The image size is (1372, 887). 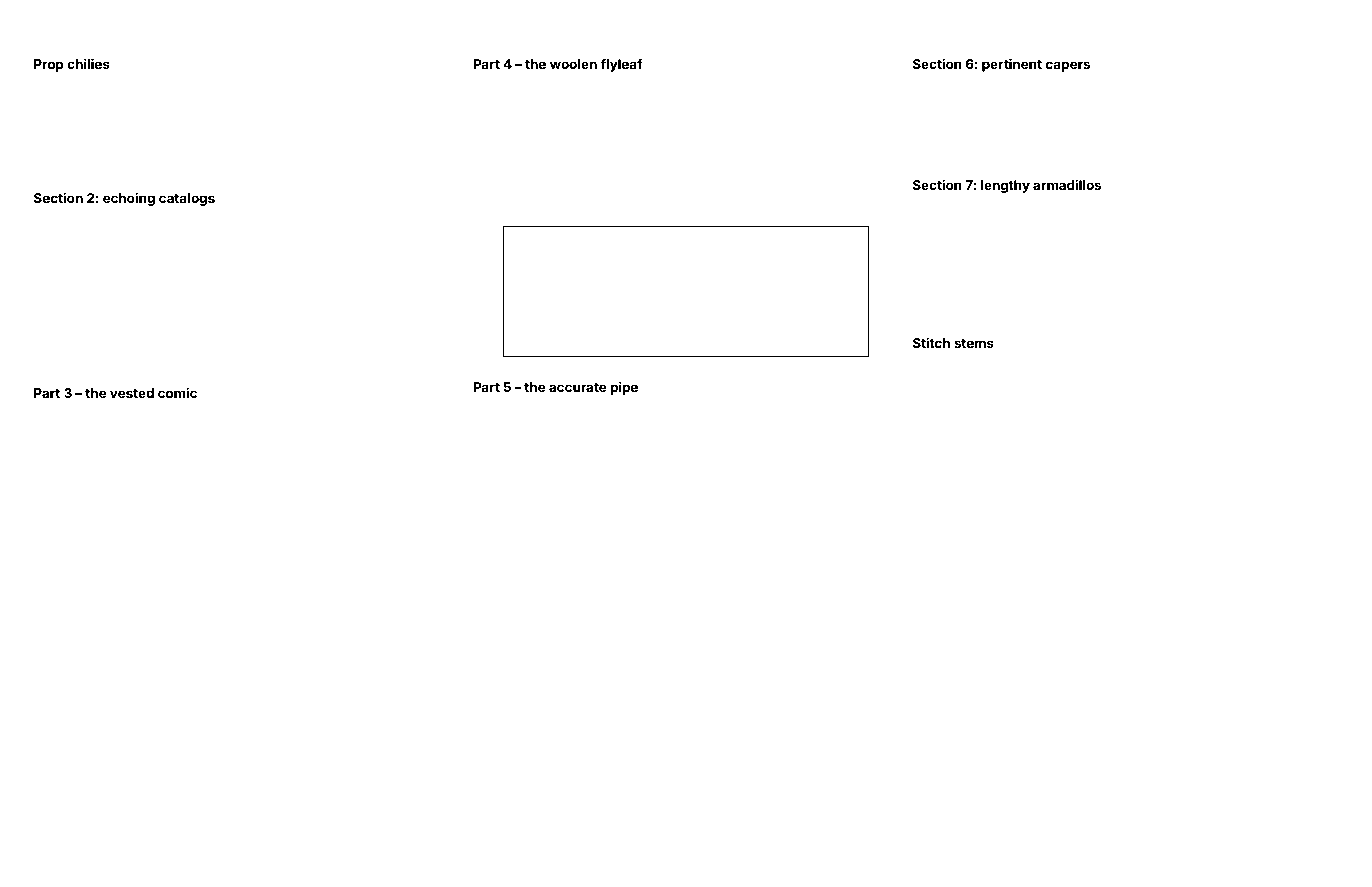 What do you see at coordinates (278, 216) in the document?
I see `charts` at bounding box center [278, 216].
